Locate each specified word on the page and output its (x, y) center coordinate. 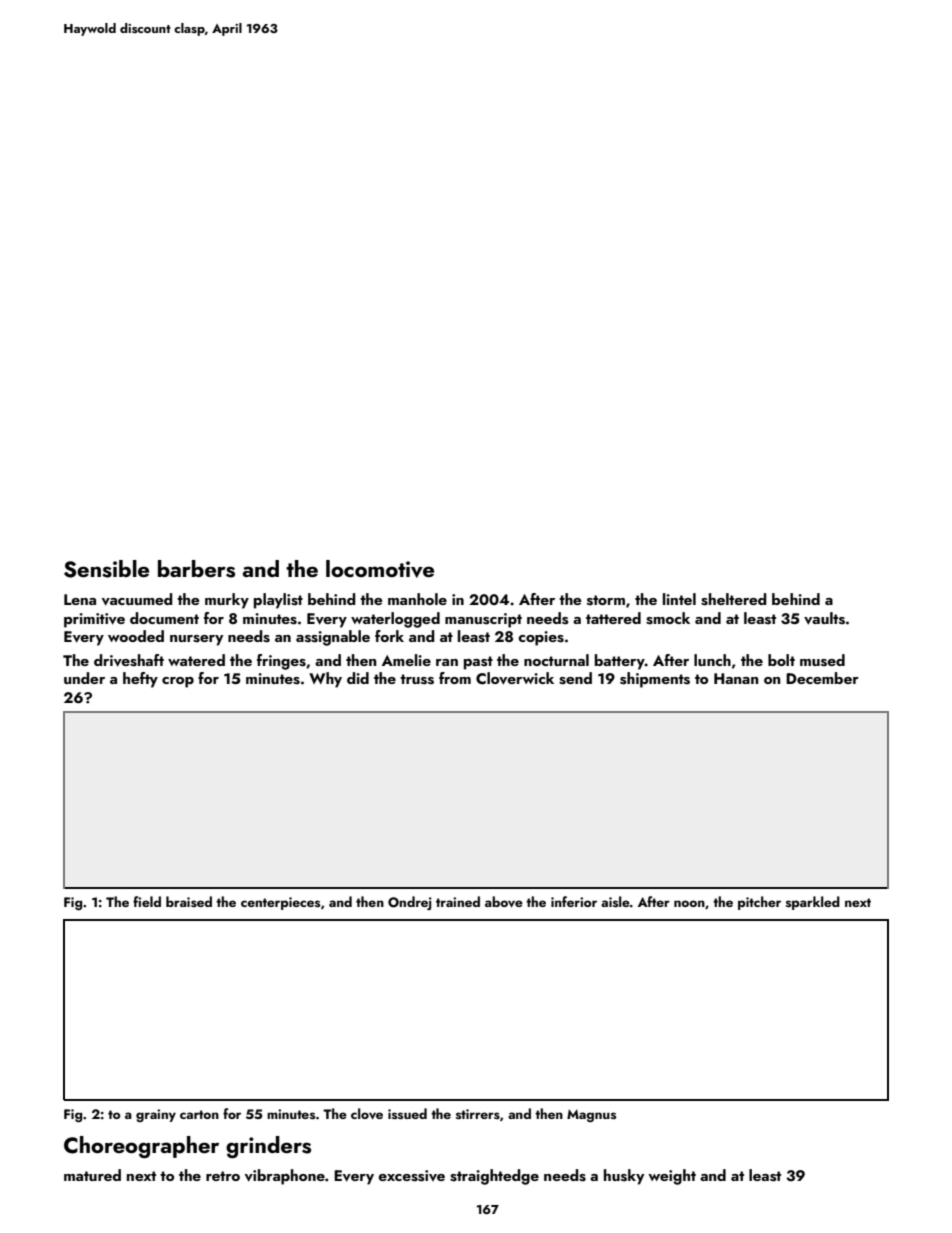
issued (407, 1113)
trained (458, 901)
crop (178, 682)
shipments (655, 680)
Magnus (591, 1115)
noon (689, 903)
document (164, 618)
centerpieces (280, 903)
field (147, 901)
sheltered (734, 599)
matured (92, 1175)
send (575, 678)
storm (606, 600)
